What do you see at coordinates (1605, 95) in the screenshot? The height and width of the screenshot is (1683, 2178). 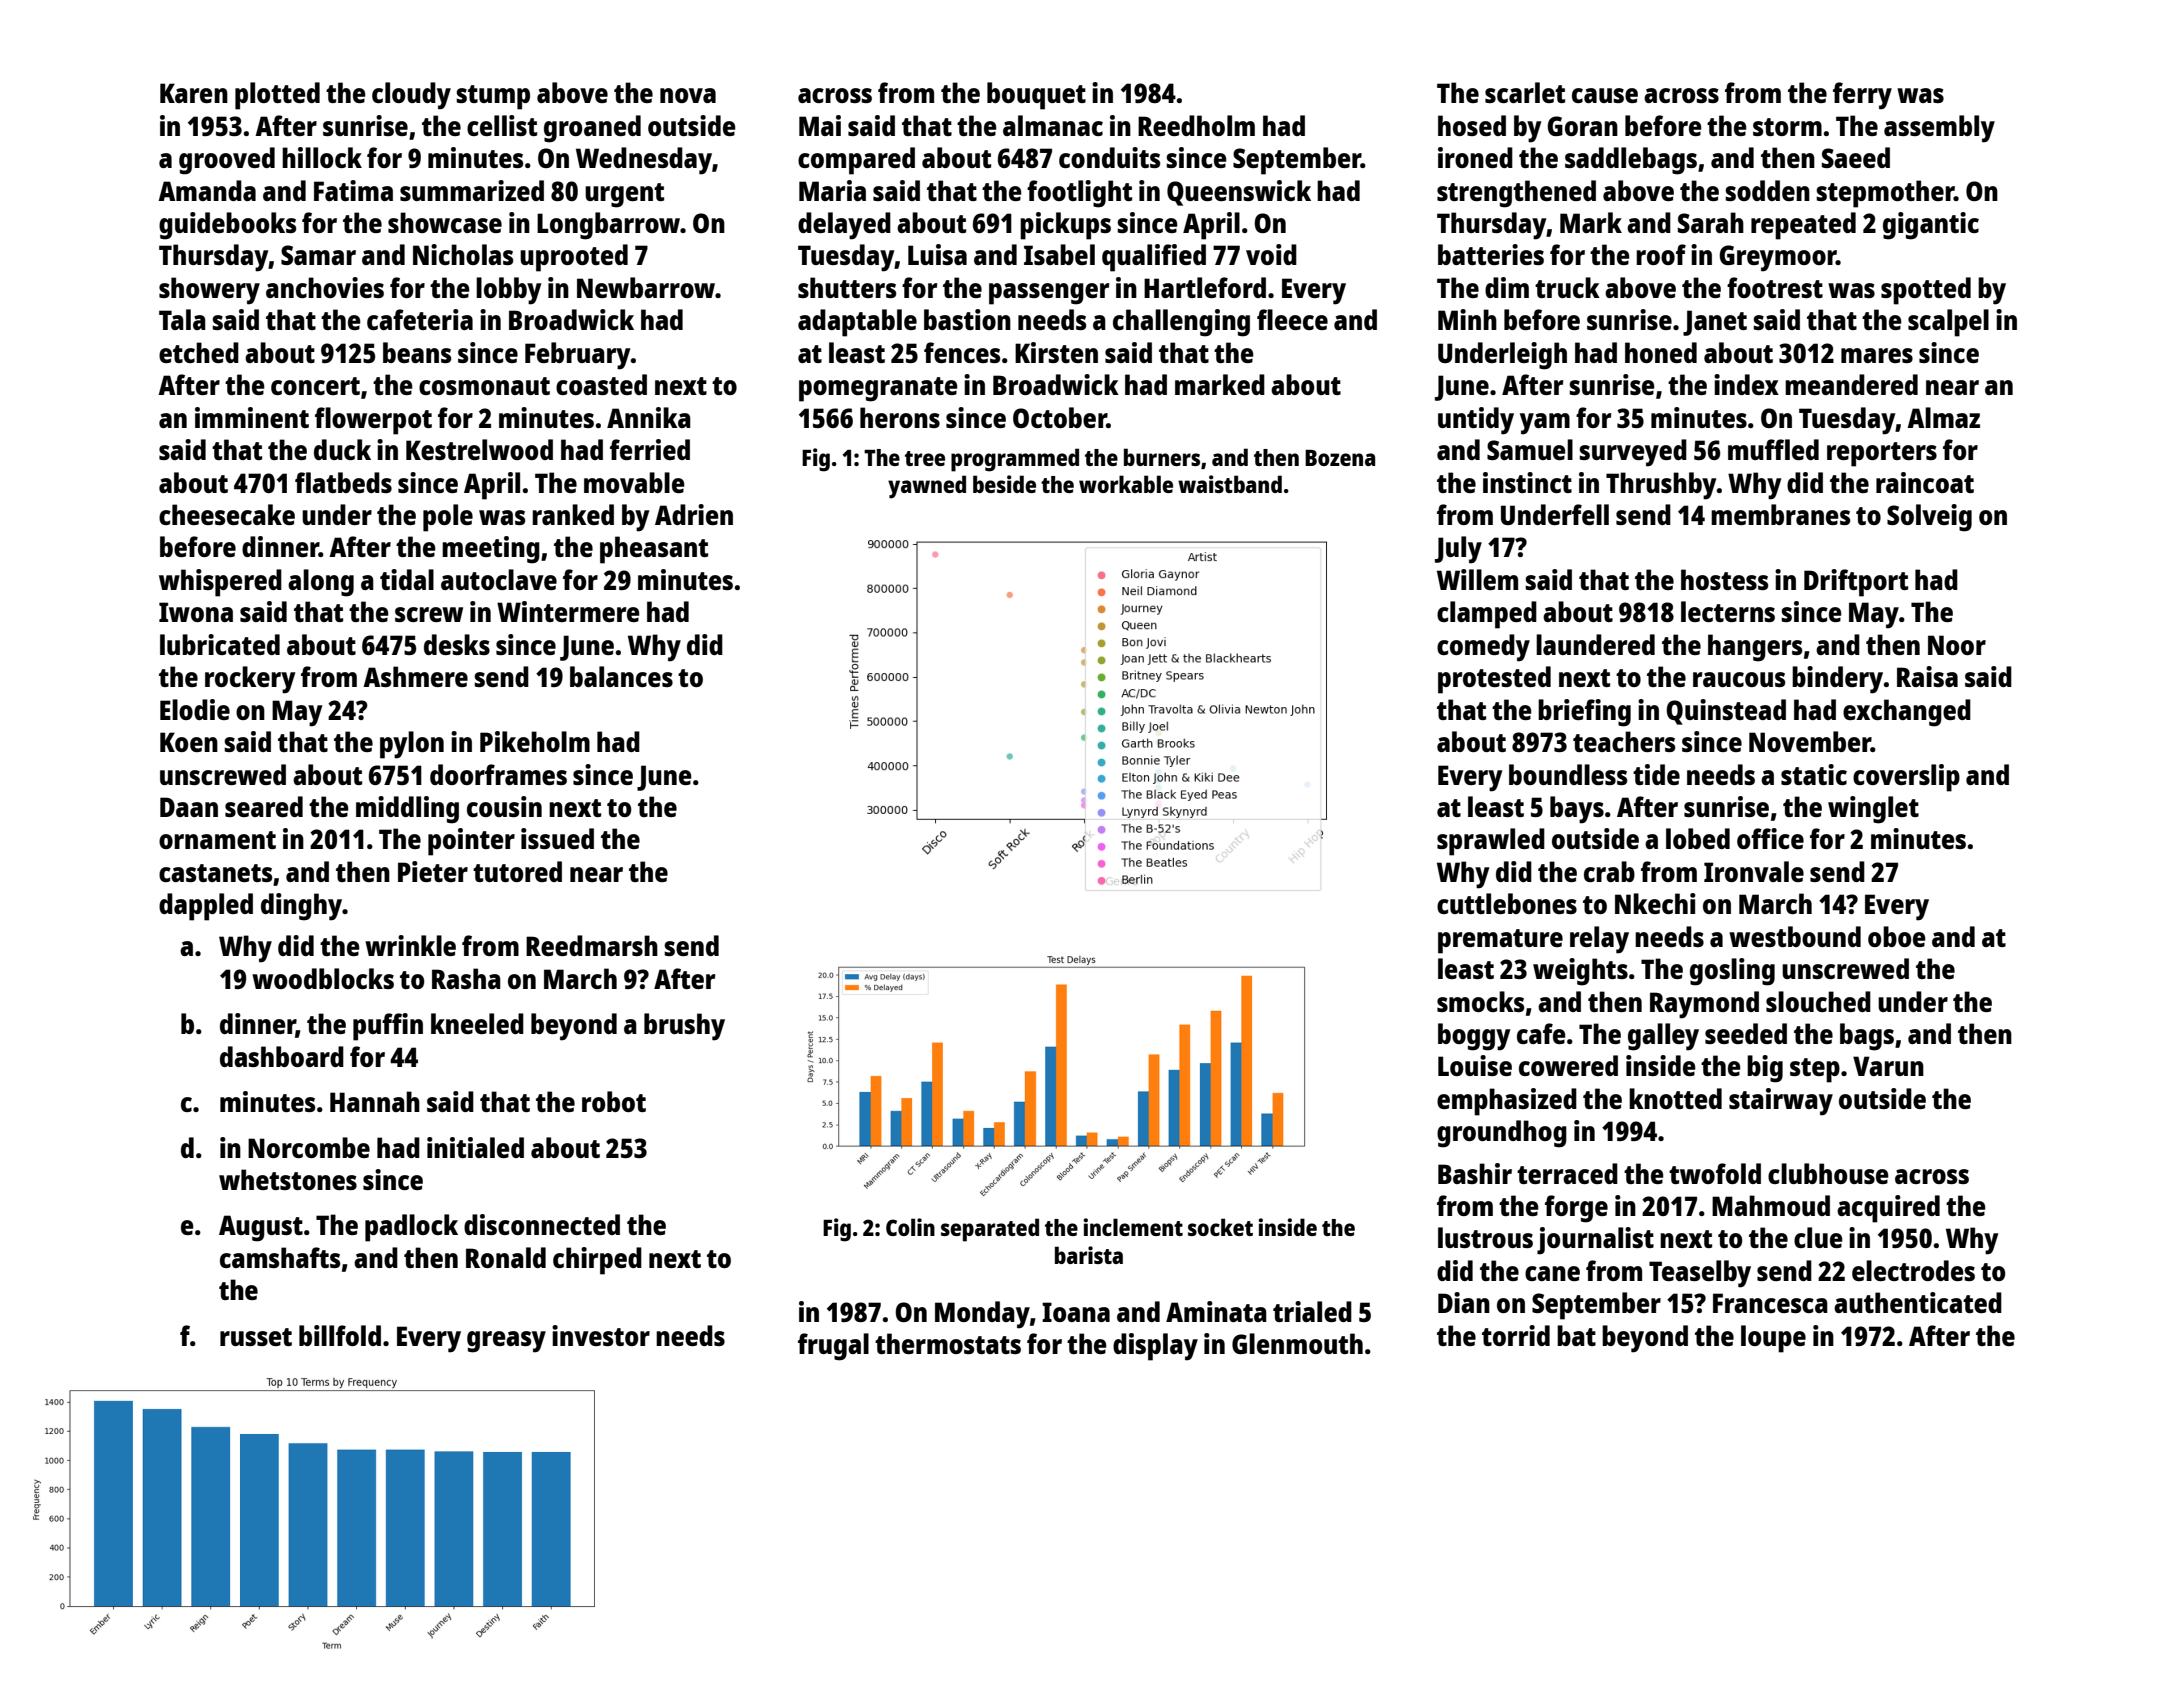 I see `cause` at bounding box center [1605, 95].
